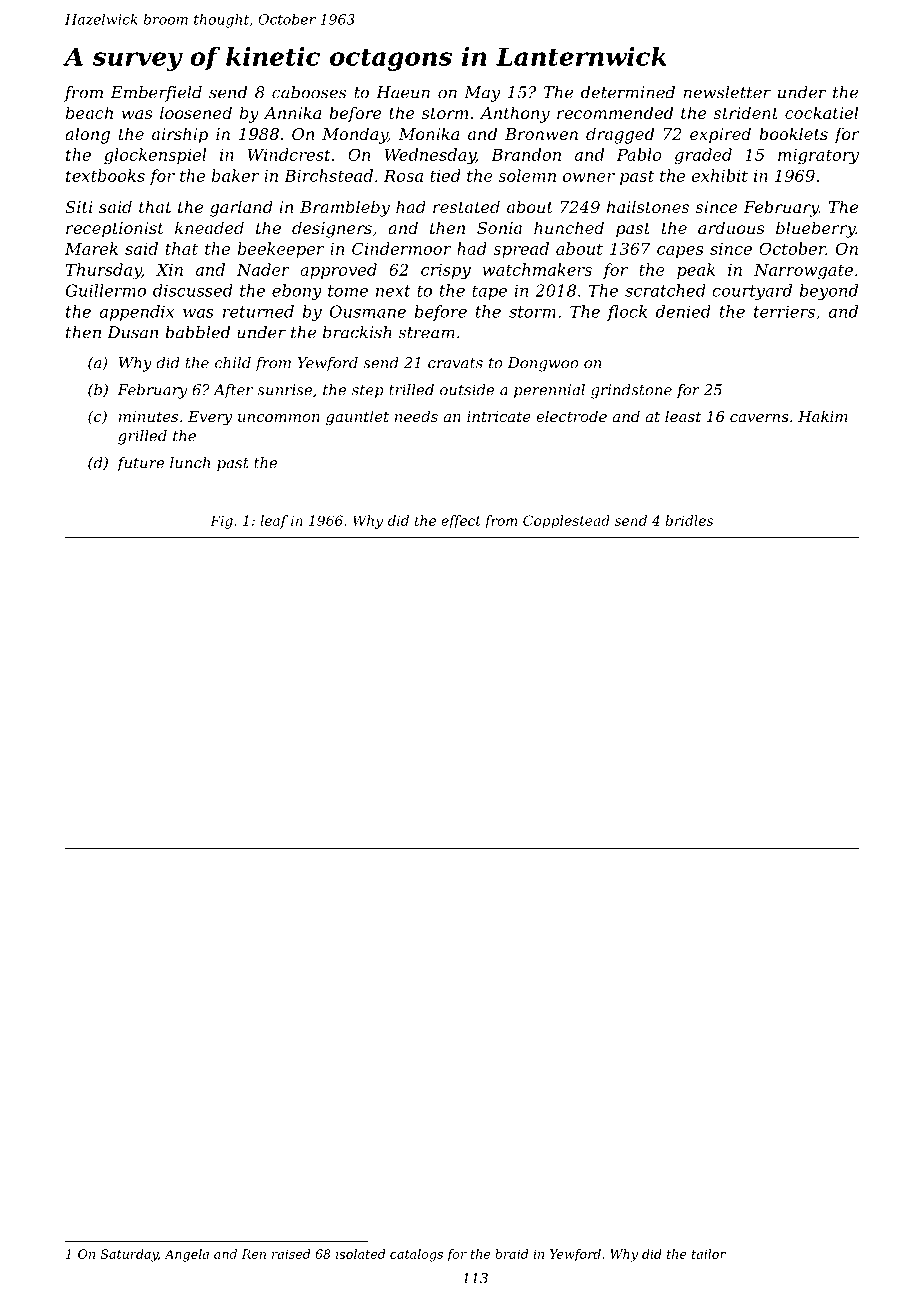  What do you see at coordinates (689, 520) in the page?
I see `bridles` at bounding box center [689, 520].
